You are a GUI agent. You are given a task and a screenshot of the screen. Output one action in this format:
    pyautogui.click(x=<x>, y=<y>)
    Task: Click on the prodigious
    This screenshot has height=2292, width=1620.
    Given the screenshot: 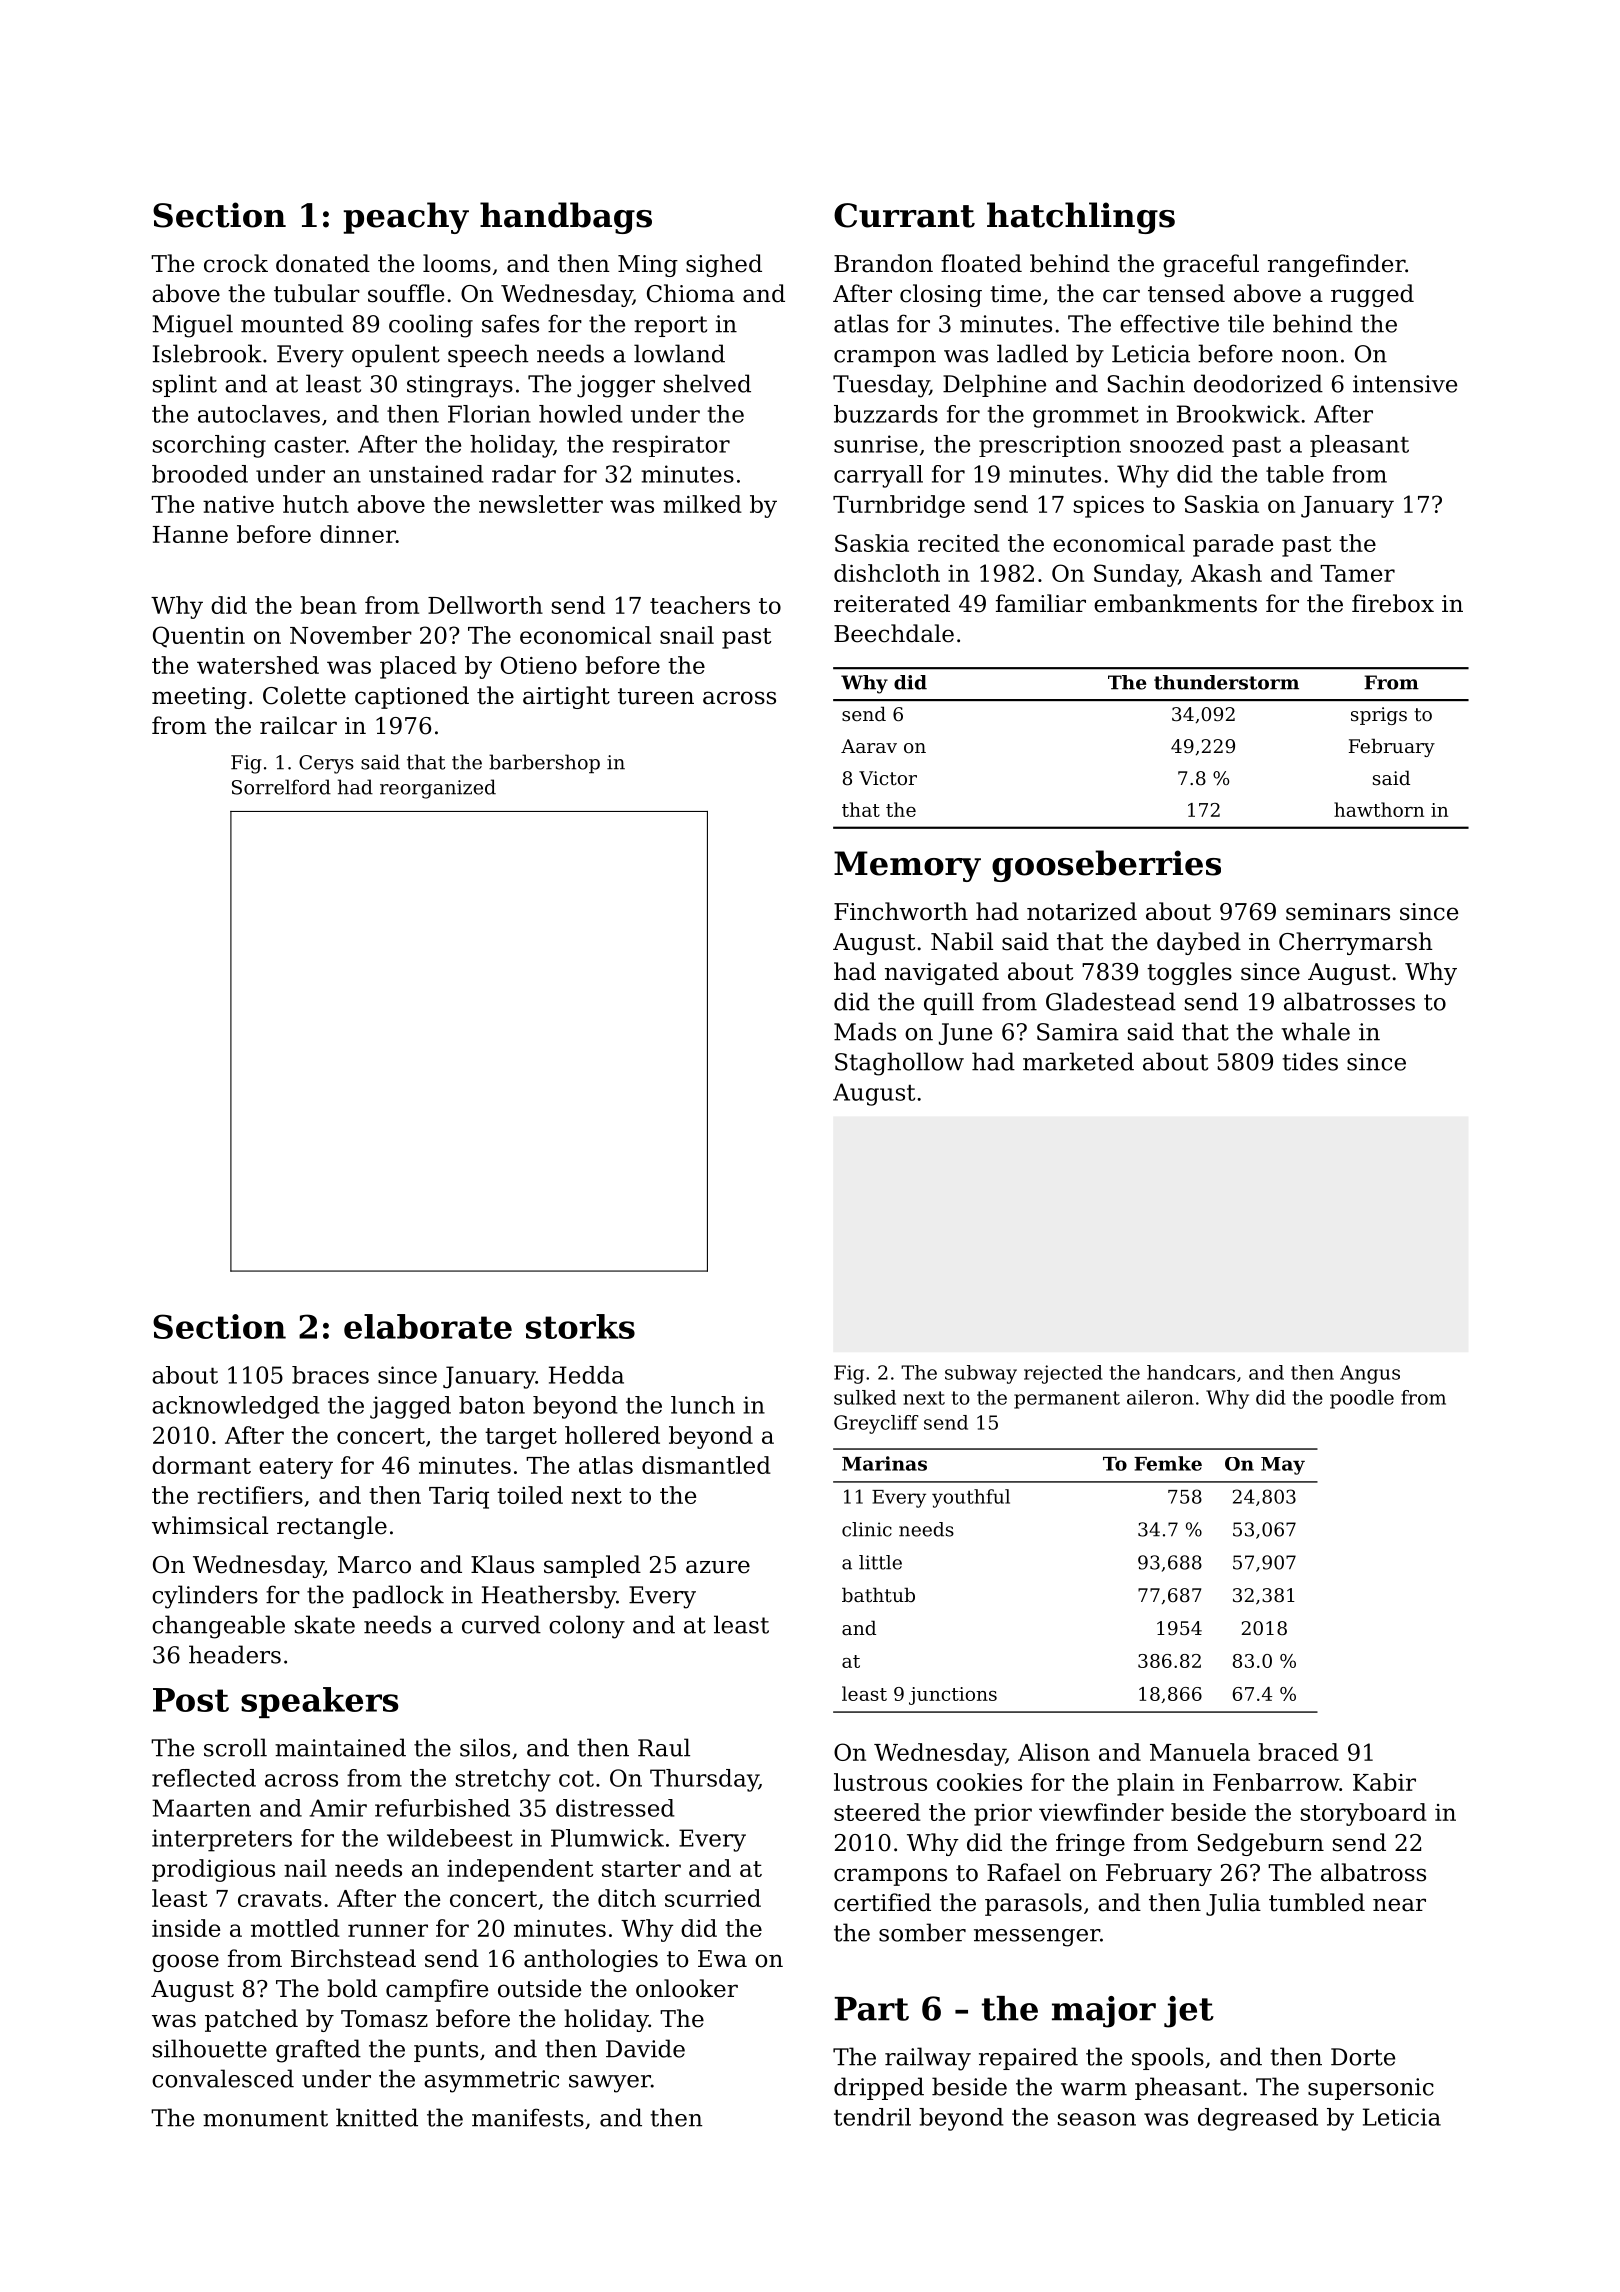 What is the action you would take?
    pyautogui.click(x=213, y=1870)
